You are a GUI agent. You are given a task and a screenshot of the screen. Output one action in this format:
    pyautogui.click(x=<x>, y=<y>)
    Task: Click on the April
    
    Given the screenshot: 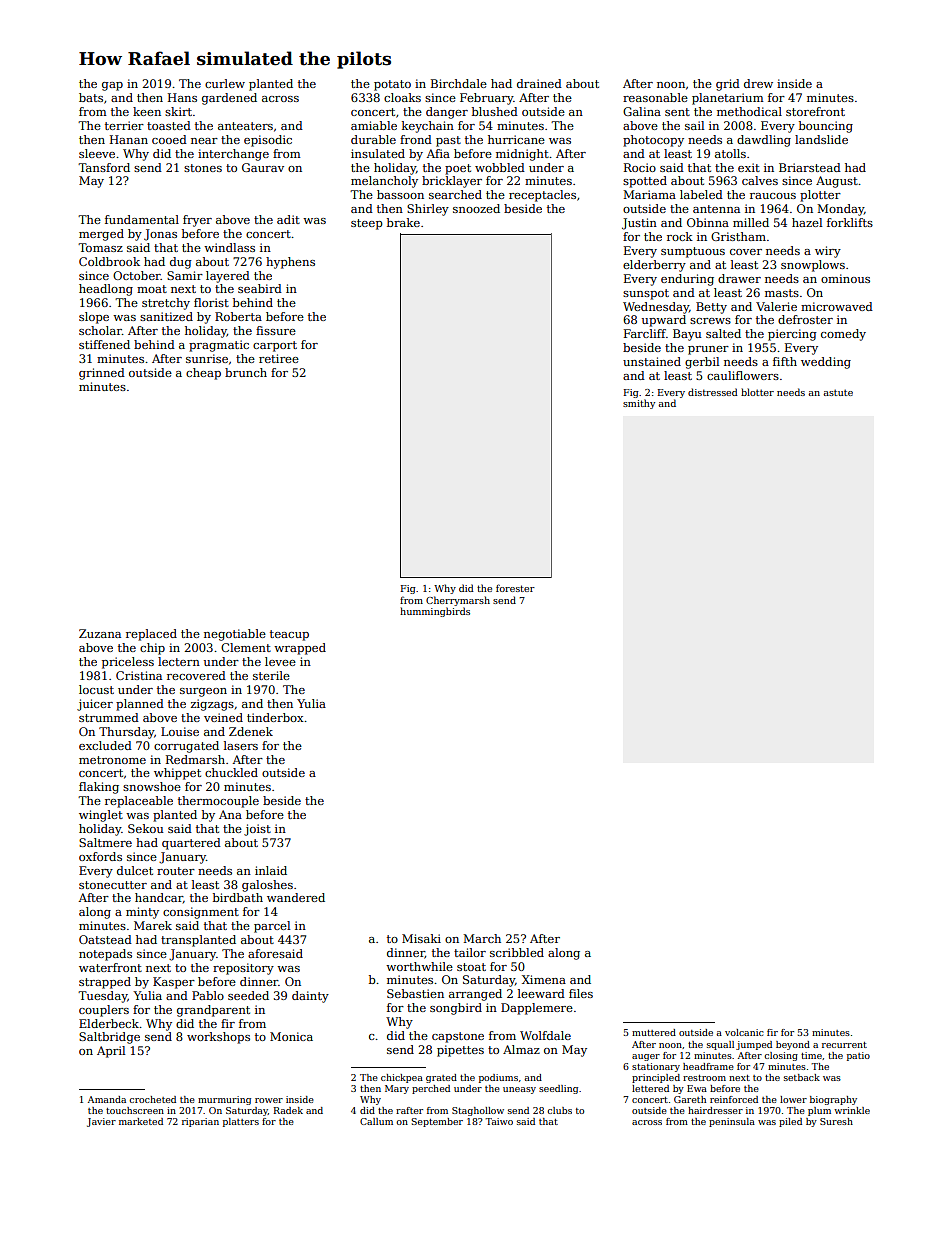 What is the action you would take?
    pyautogui.click(x=111, y=1052)
